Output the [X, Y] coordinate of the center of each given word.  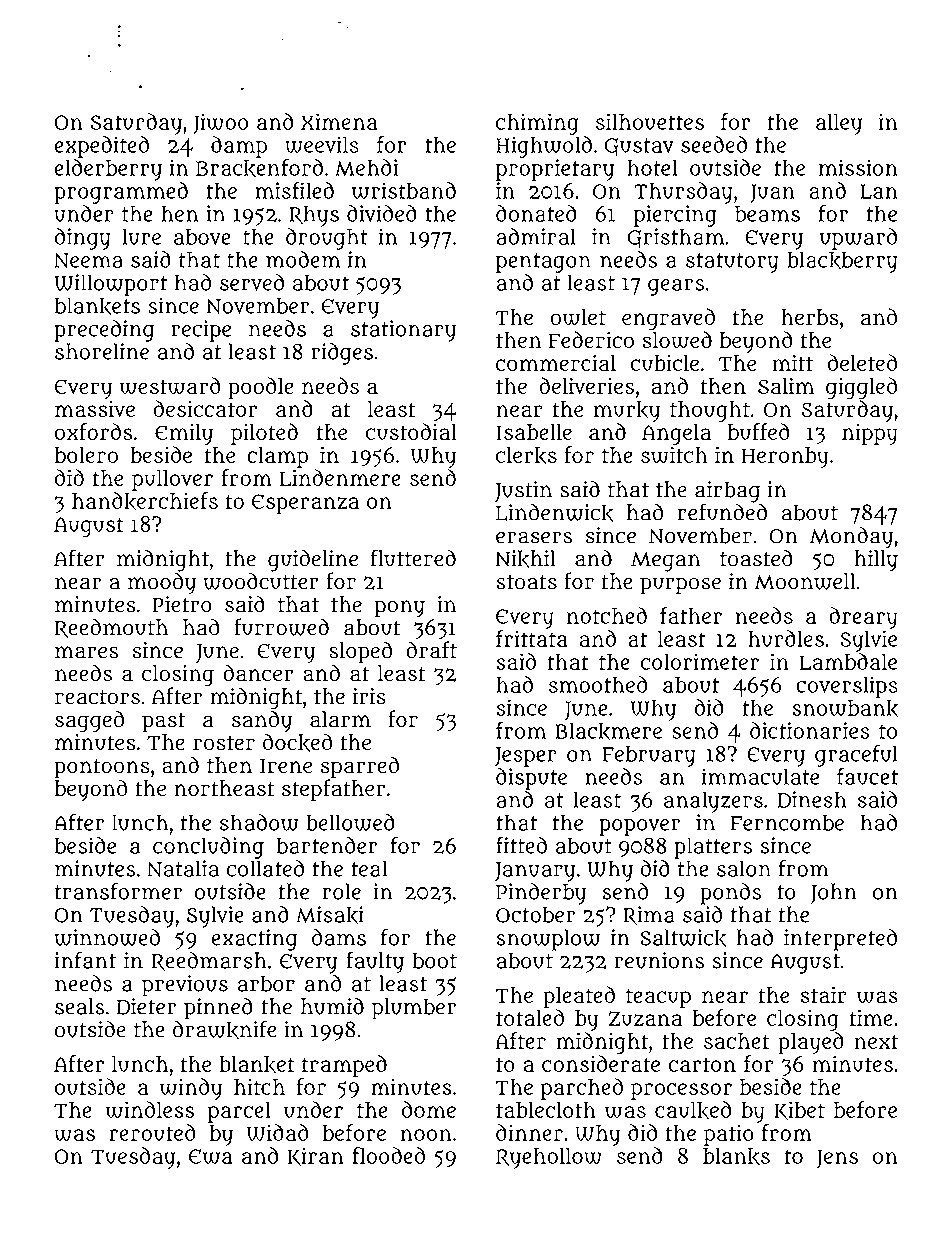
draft [431, 650]
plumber [414, 1009]
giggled [861, 388]
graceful [856, 756]
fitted [521, 845]
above [202, 237]
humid [332, 1006]
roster [224, 743]
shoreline [102, 351]
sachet [737, 1041]
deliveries [586, 385]
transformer [118, 891]
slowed [677, 340]
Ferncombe [787, 822]
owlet [578, 317]
